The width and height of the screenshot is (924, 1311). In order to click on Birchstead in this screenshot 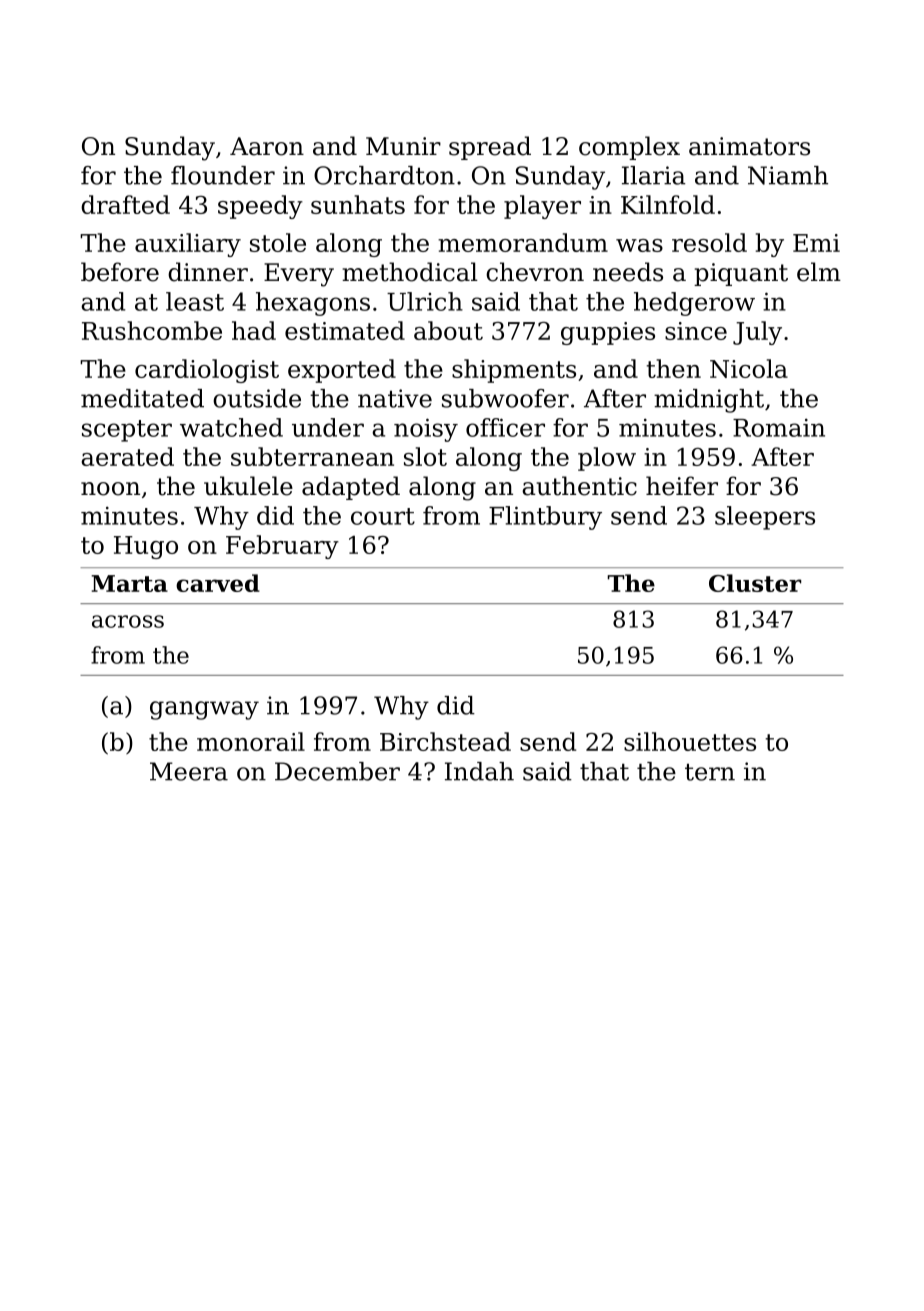, I will do `click(445, 741)`.
